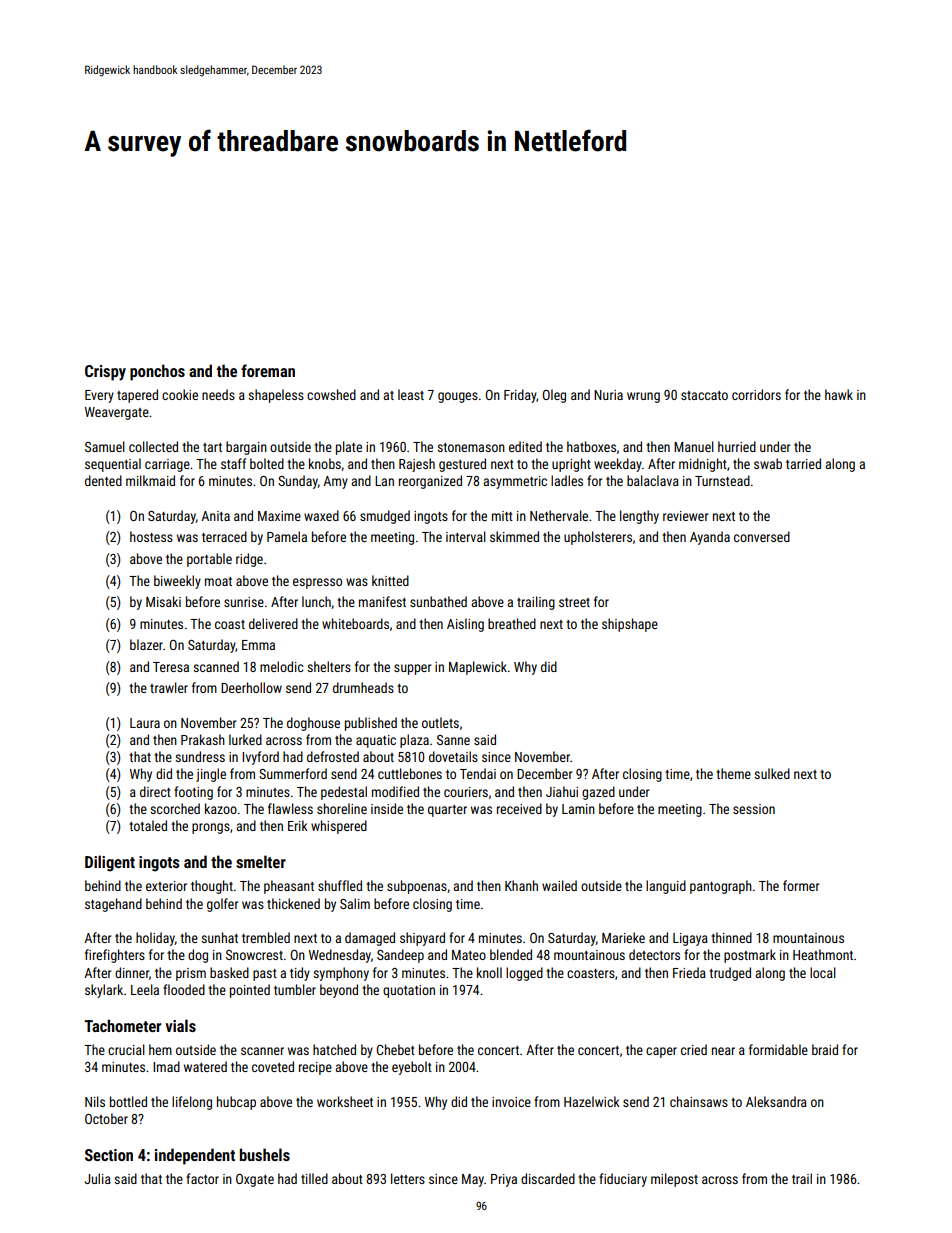 This document has height=1233, width=952. I want to click on supper, so click(412, 669).
